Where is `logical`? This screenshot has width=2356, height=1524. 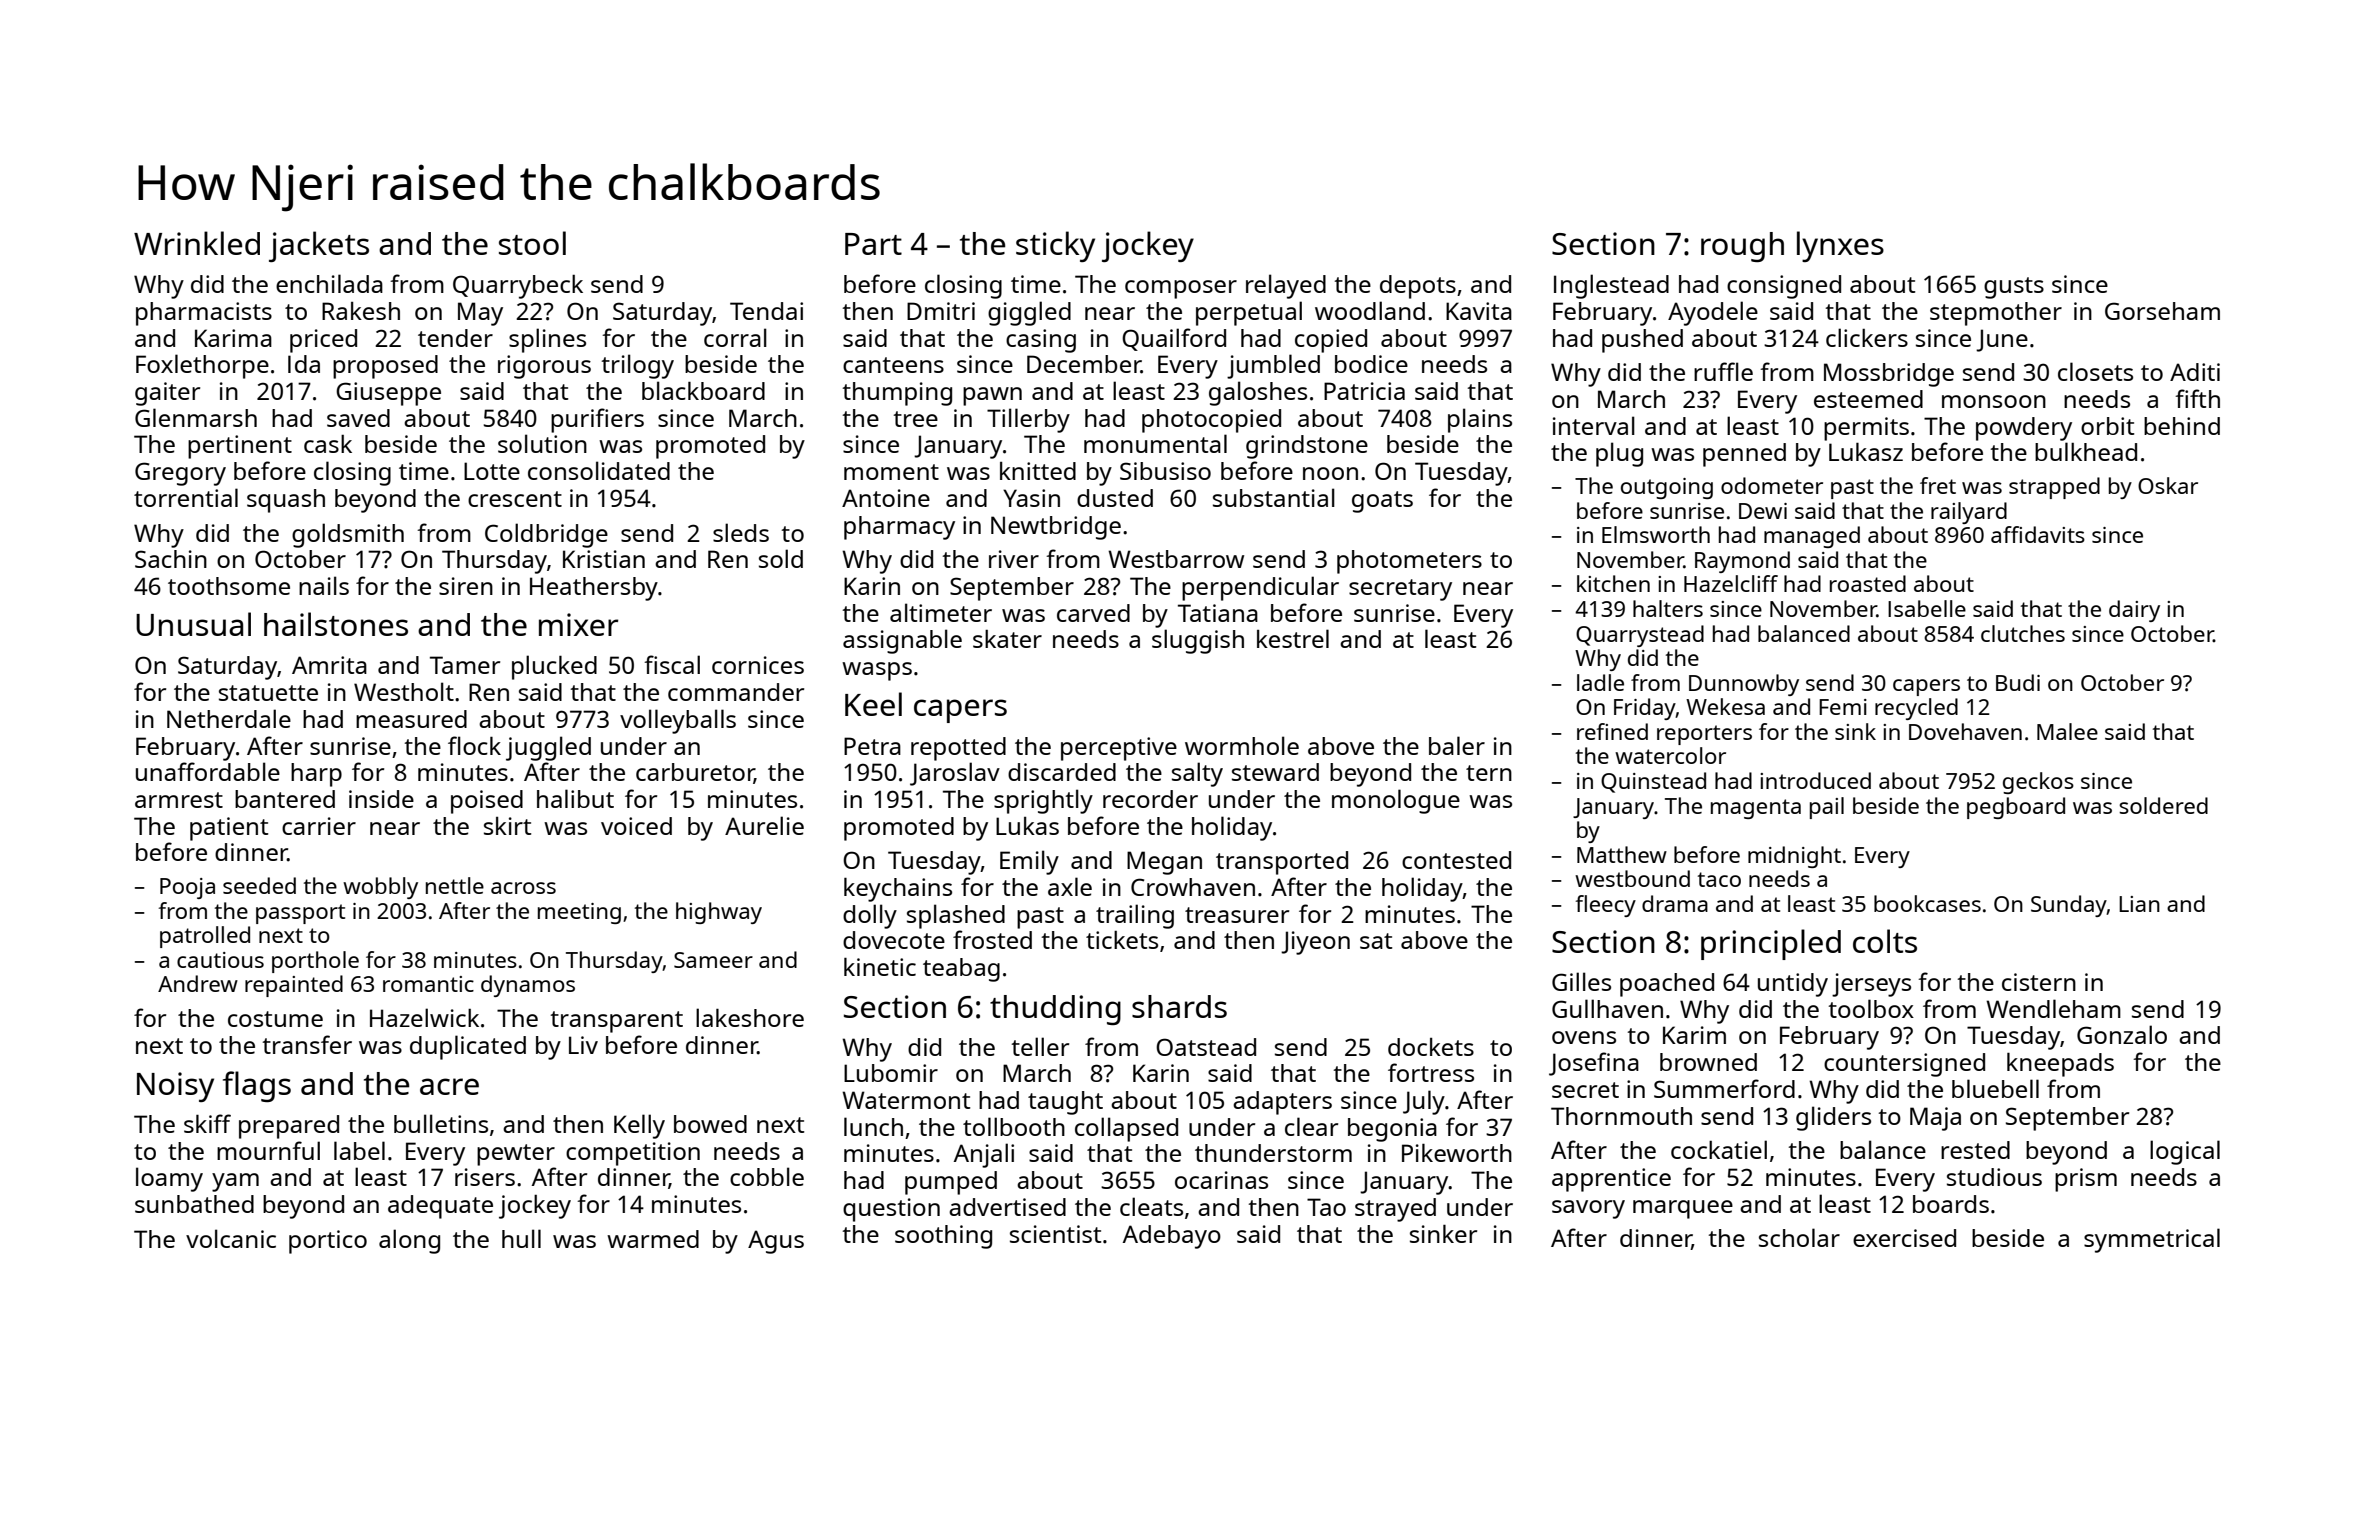
logical is located at coordinates (2185, 1152).
